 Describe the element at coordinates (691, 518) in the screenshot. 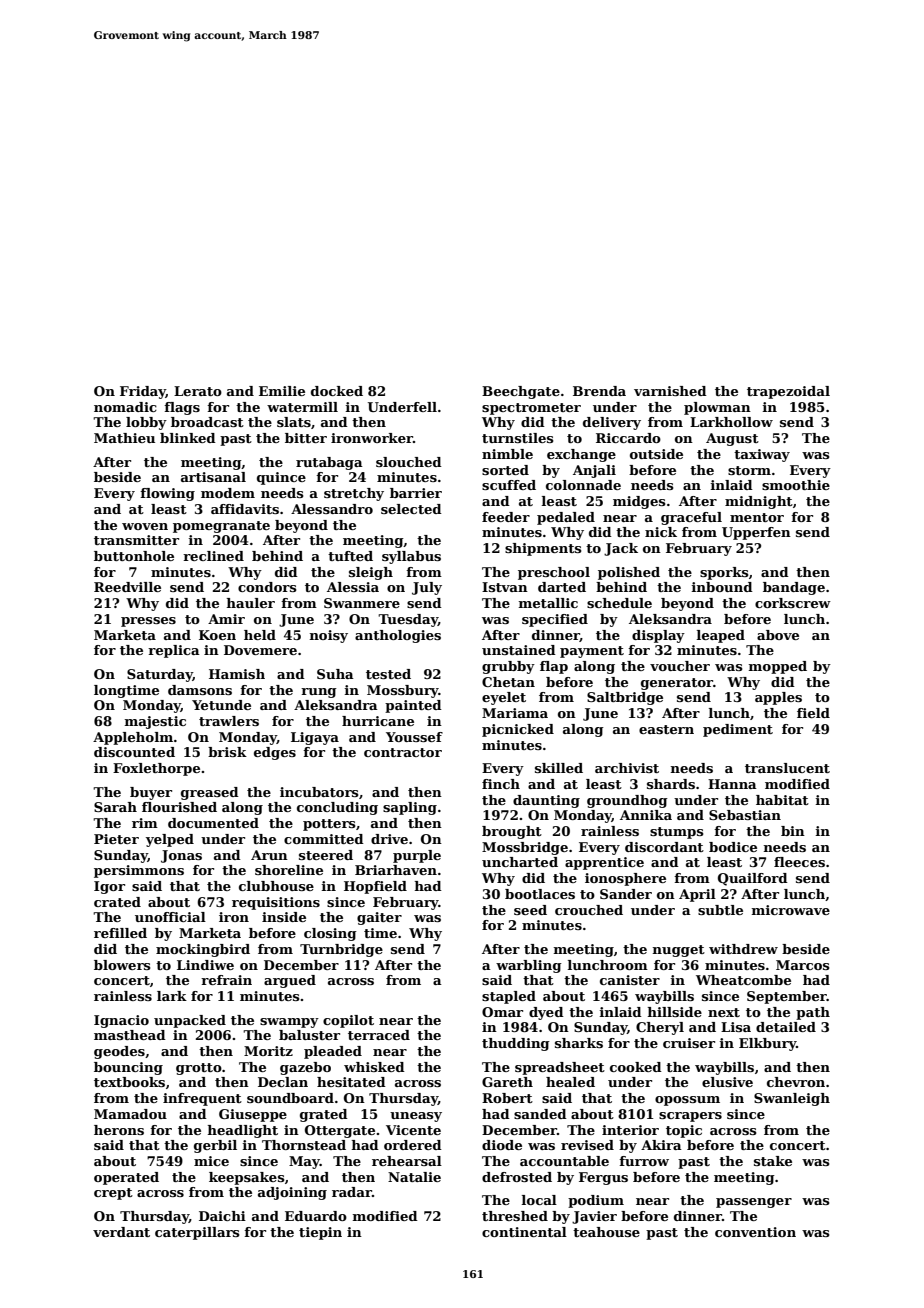

I see `graceful` at that location.
